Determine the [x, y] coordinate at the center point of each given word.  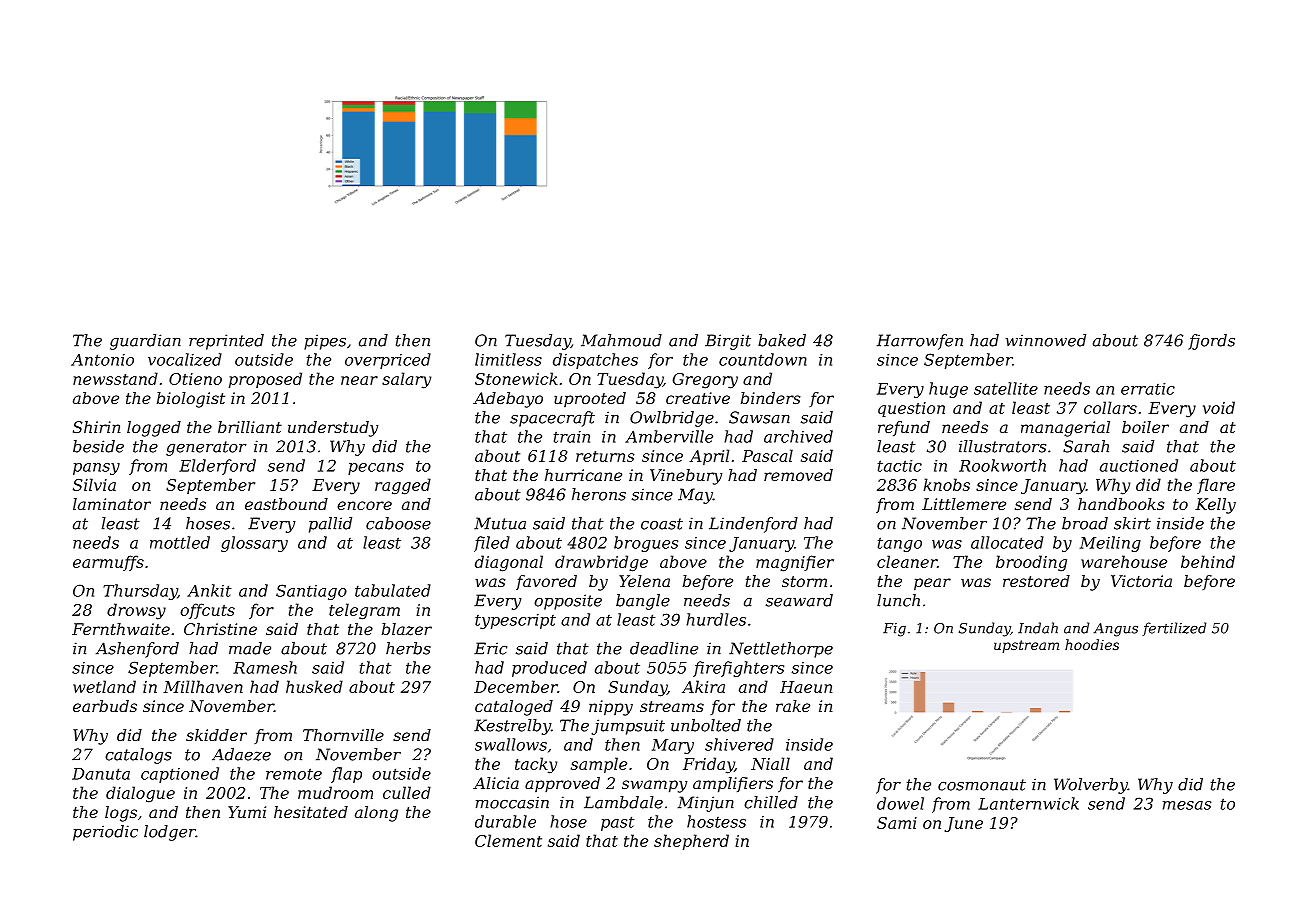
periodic [105, 833]
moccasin [512, 802]
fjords [1211, 342]
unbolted [706, 725]
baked [782, 340]
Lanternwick [1028, 803]
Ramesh [265, 667]
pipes [325, 342]
